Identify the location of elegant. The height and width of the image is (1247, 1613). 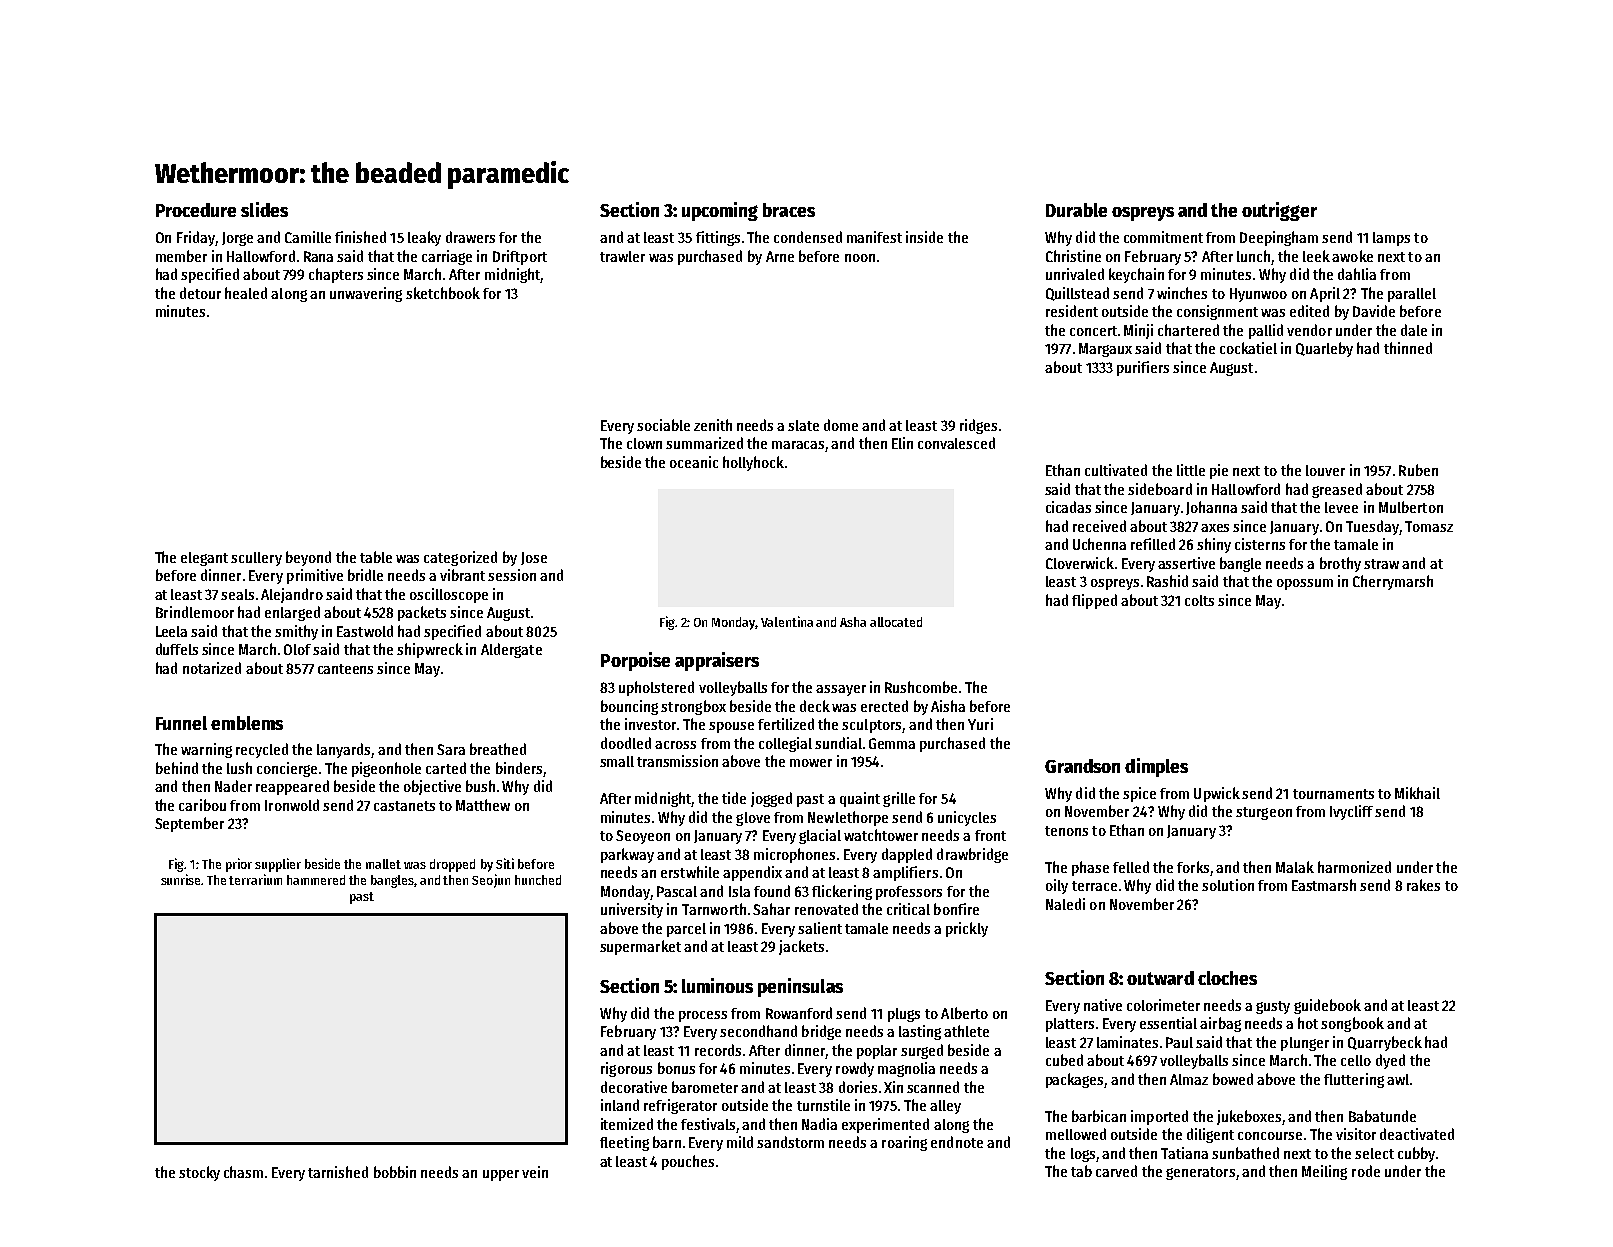
(204, 559).
